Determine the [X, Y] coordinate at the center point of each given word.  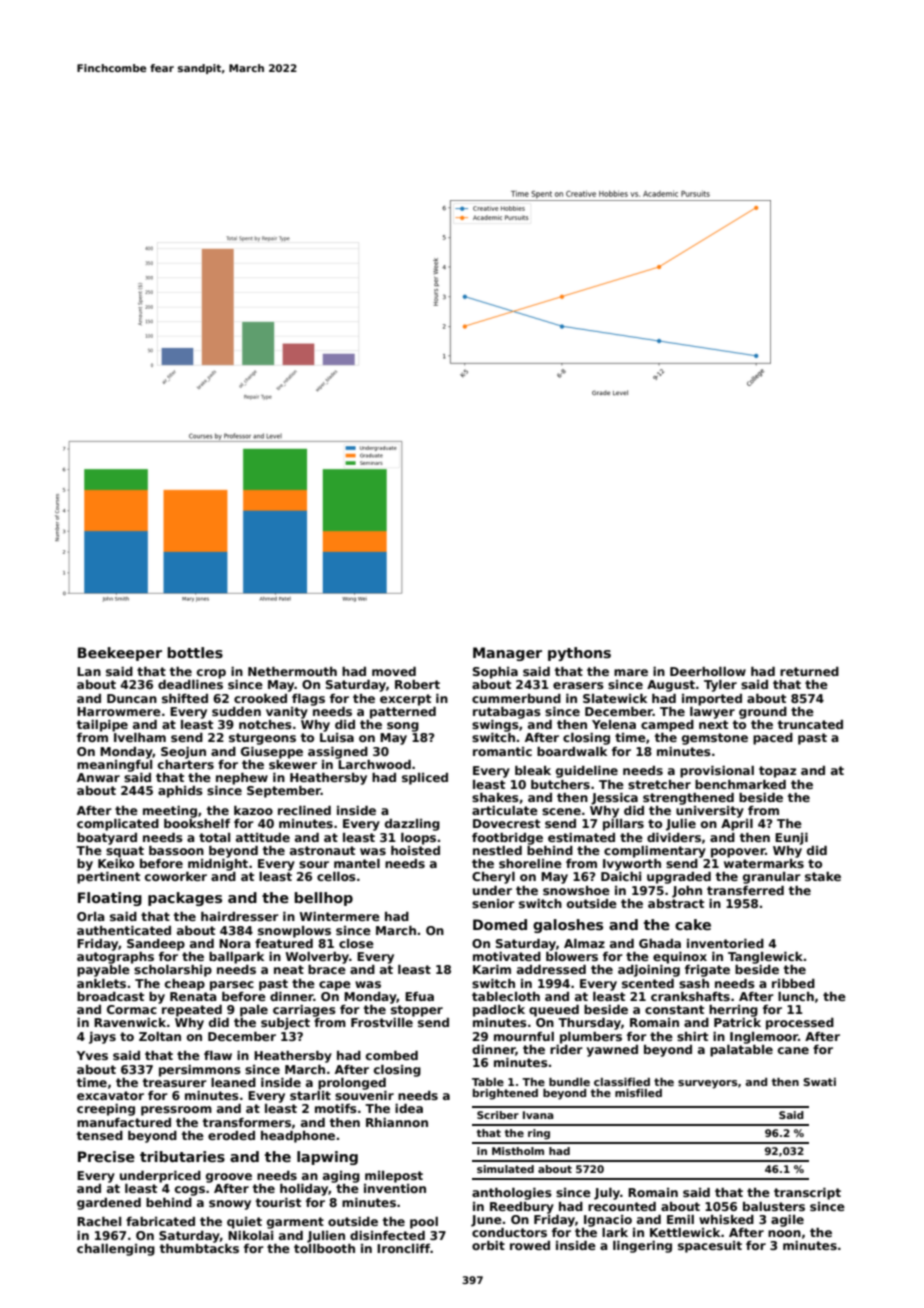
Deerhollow [708, 671]
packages [185, 899]
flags [308, 700]
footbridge [507, 839]
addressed [551, 969]
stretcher [659, 784]
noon [784, 1233]
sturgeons [262, 739]
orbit [488, 1245]
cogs [190, 1191]
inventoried [725, 943]
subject [285, 1024]
